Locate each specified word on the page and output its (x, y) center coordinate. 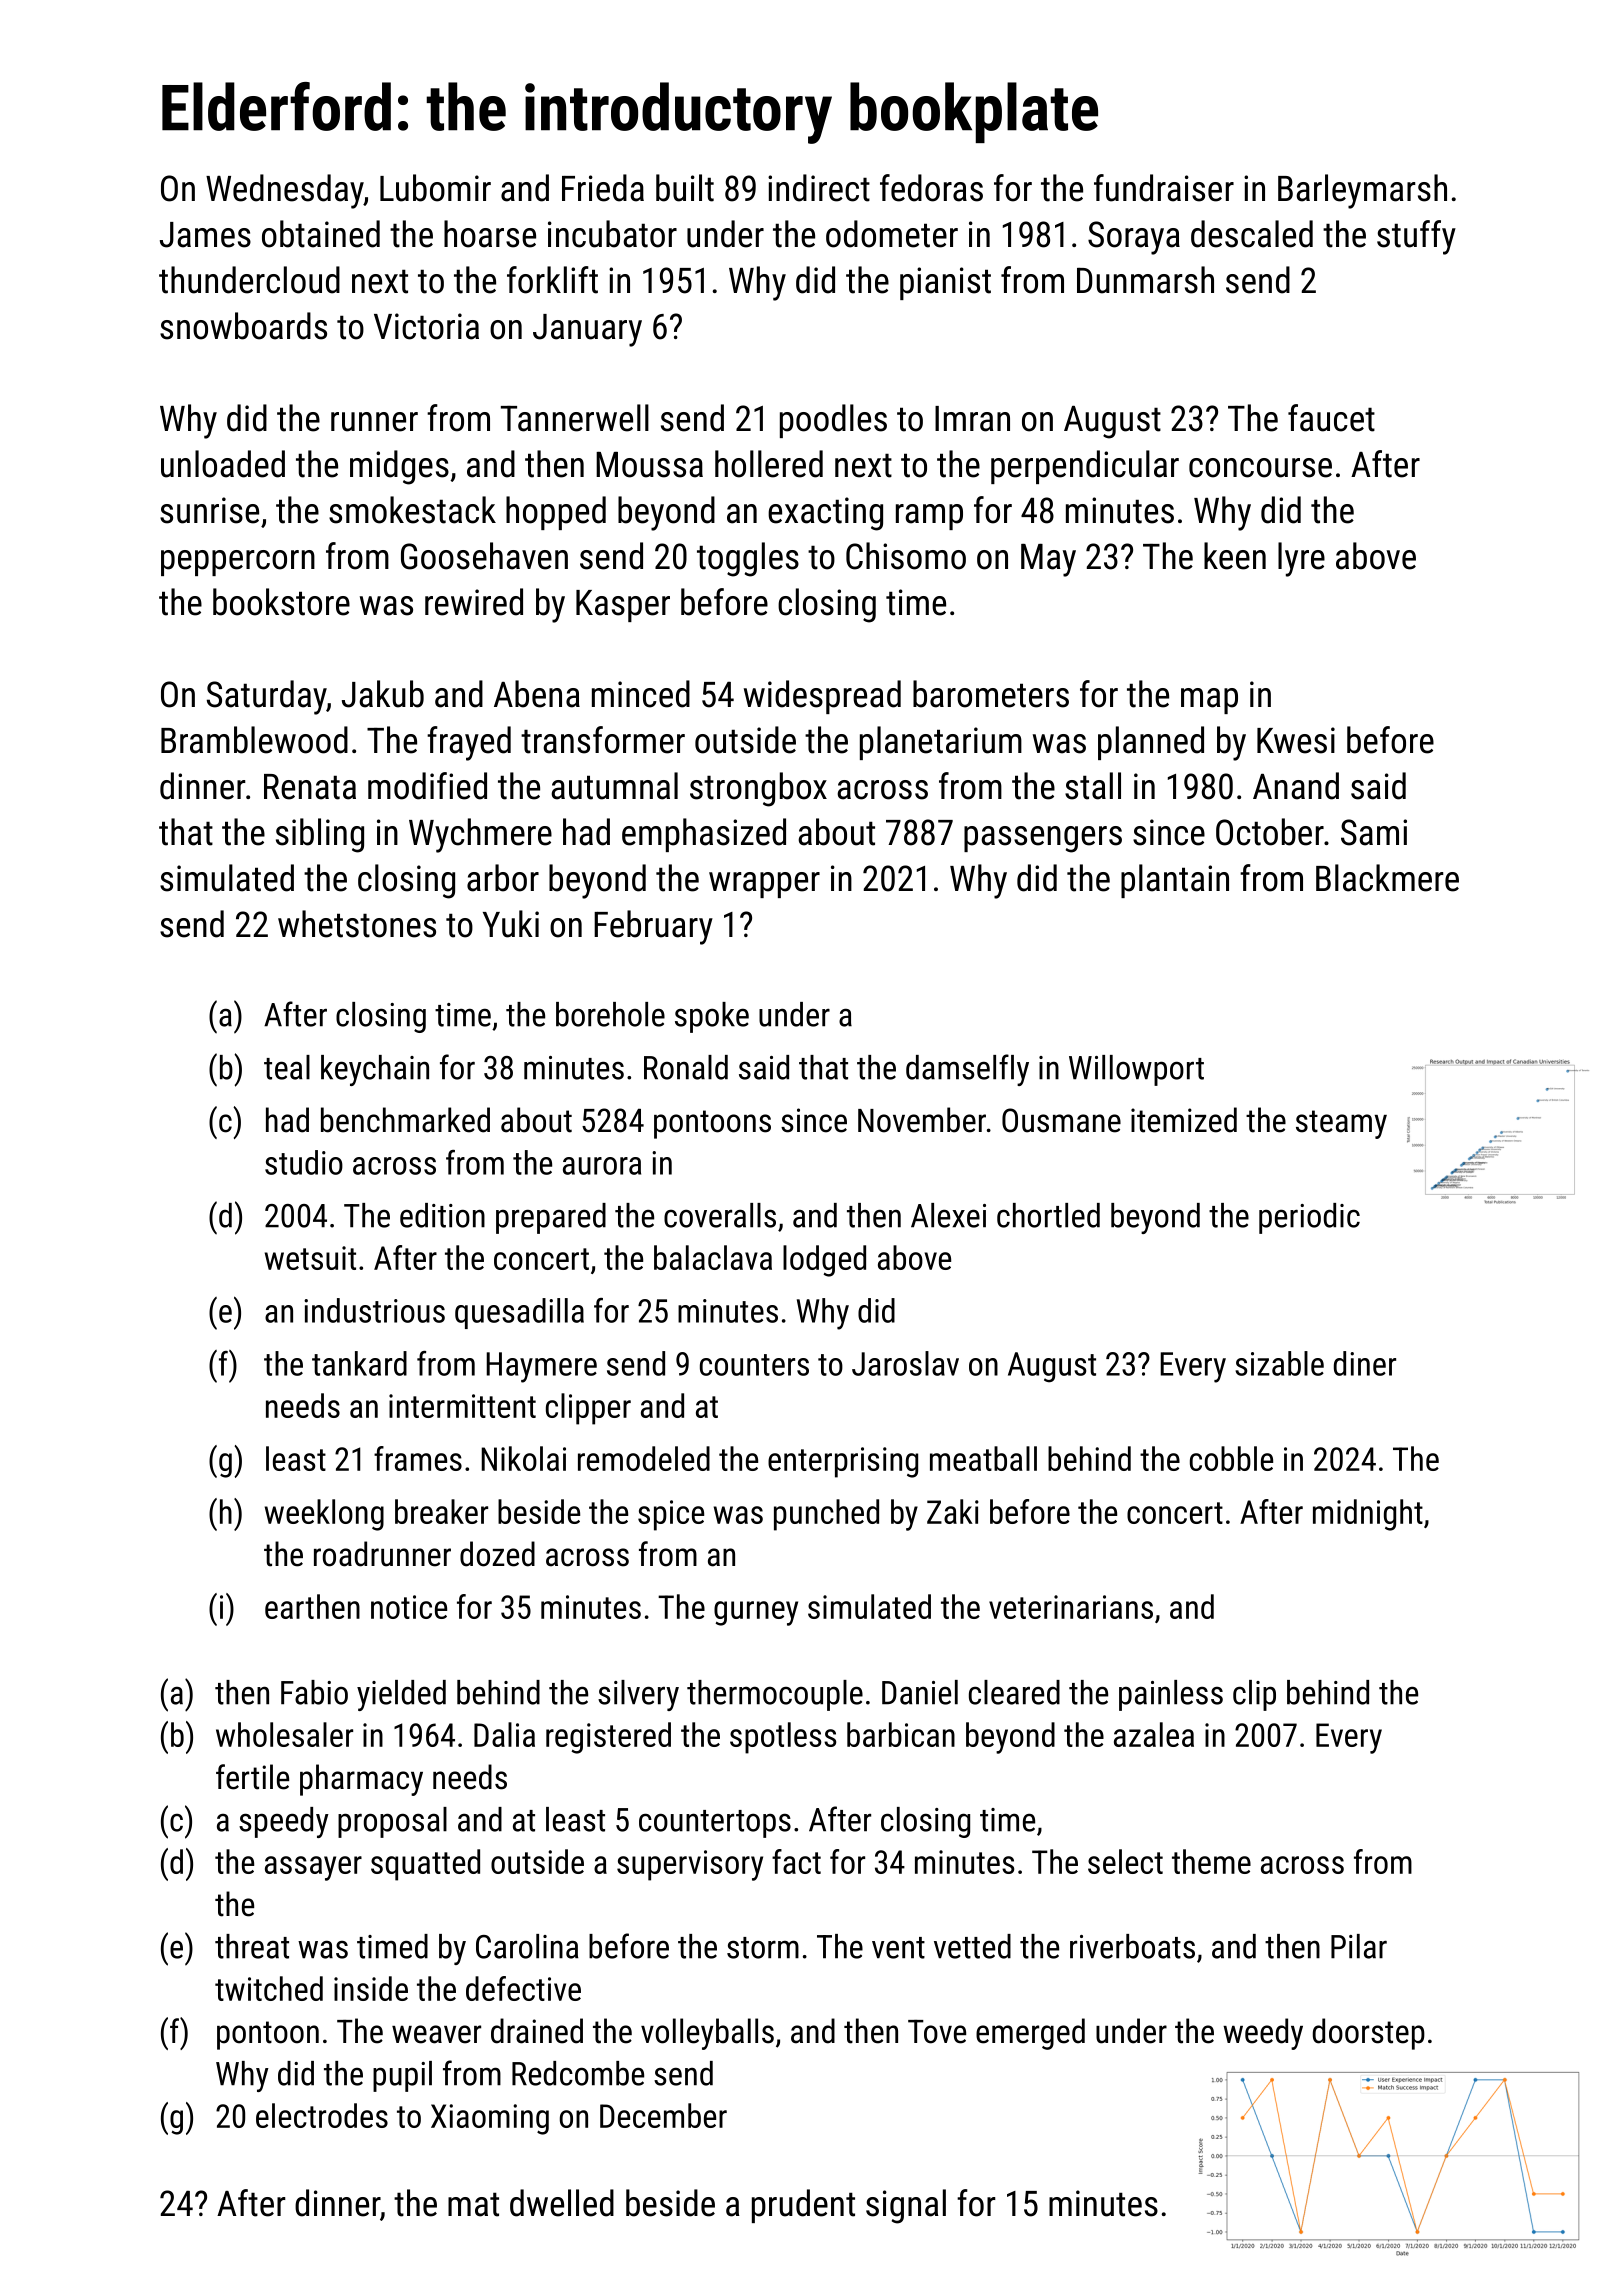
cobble (1231, 1458)
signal (906, 2206)
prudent (803, 2206)
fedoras (931, 188)
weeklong (324, 1515)
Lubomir (435, 188)
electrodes (322, 2115)
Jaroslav (905, 1363)
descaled (1252, 234)
